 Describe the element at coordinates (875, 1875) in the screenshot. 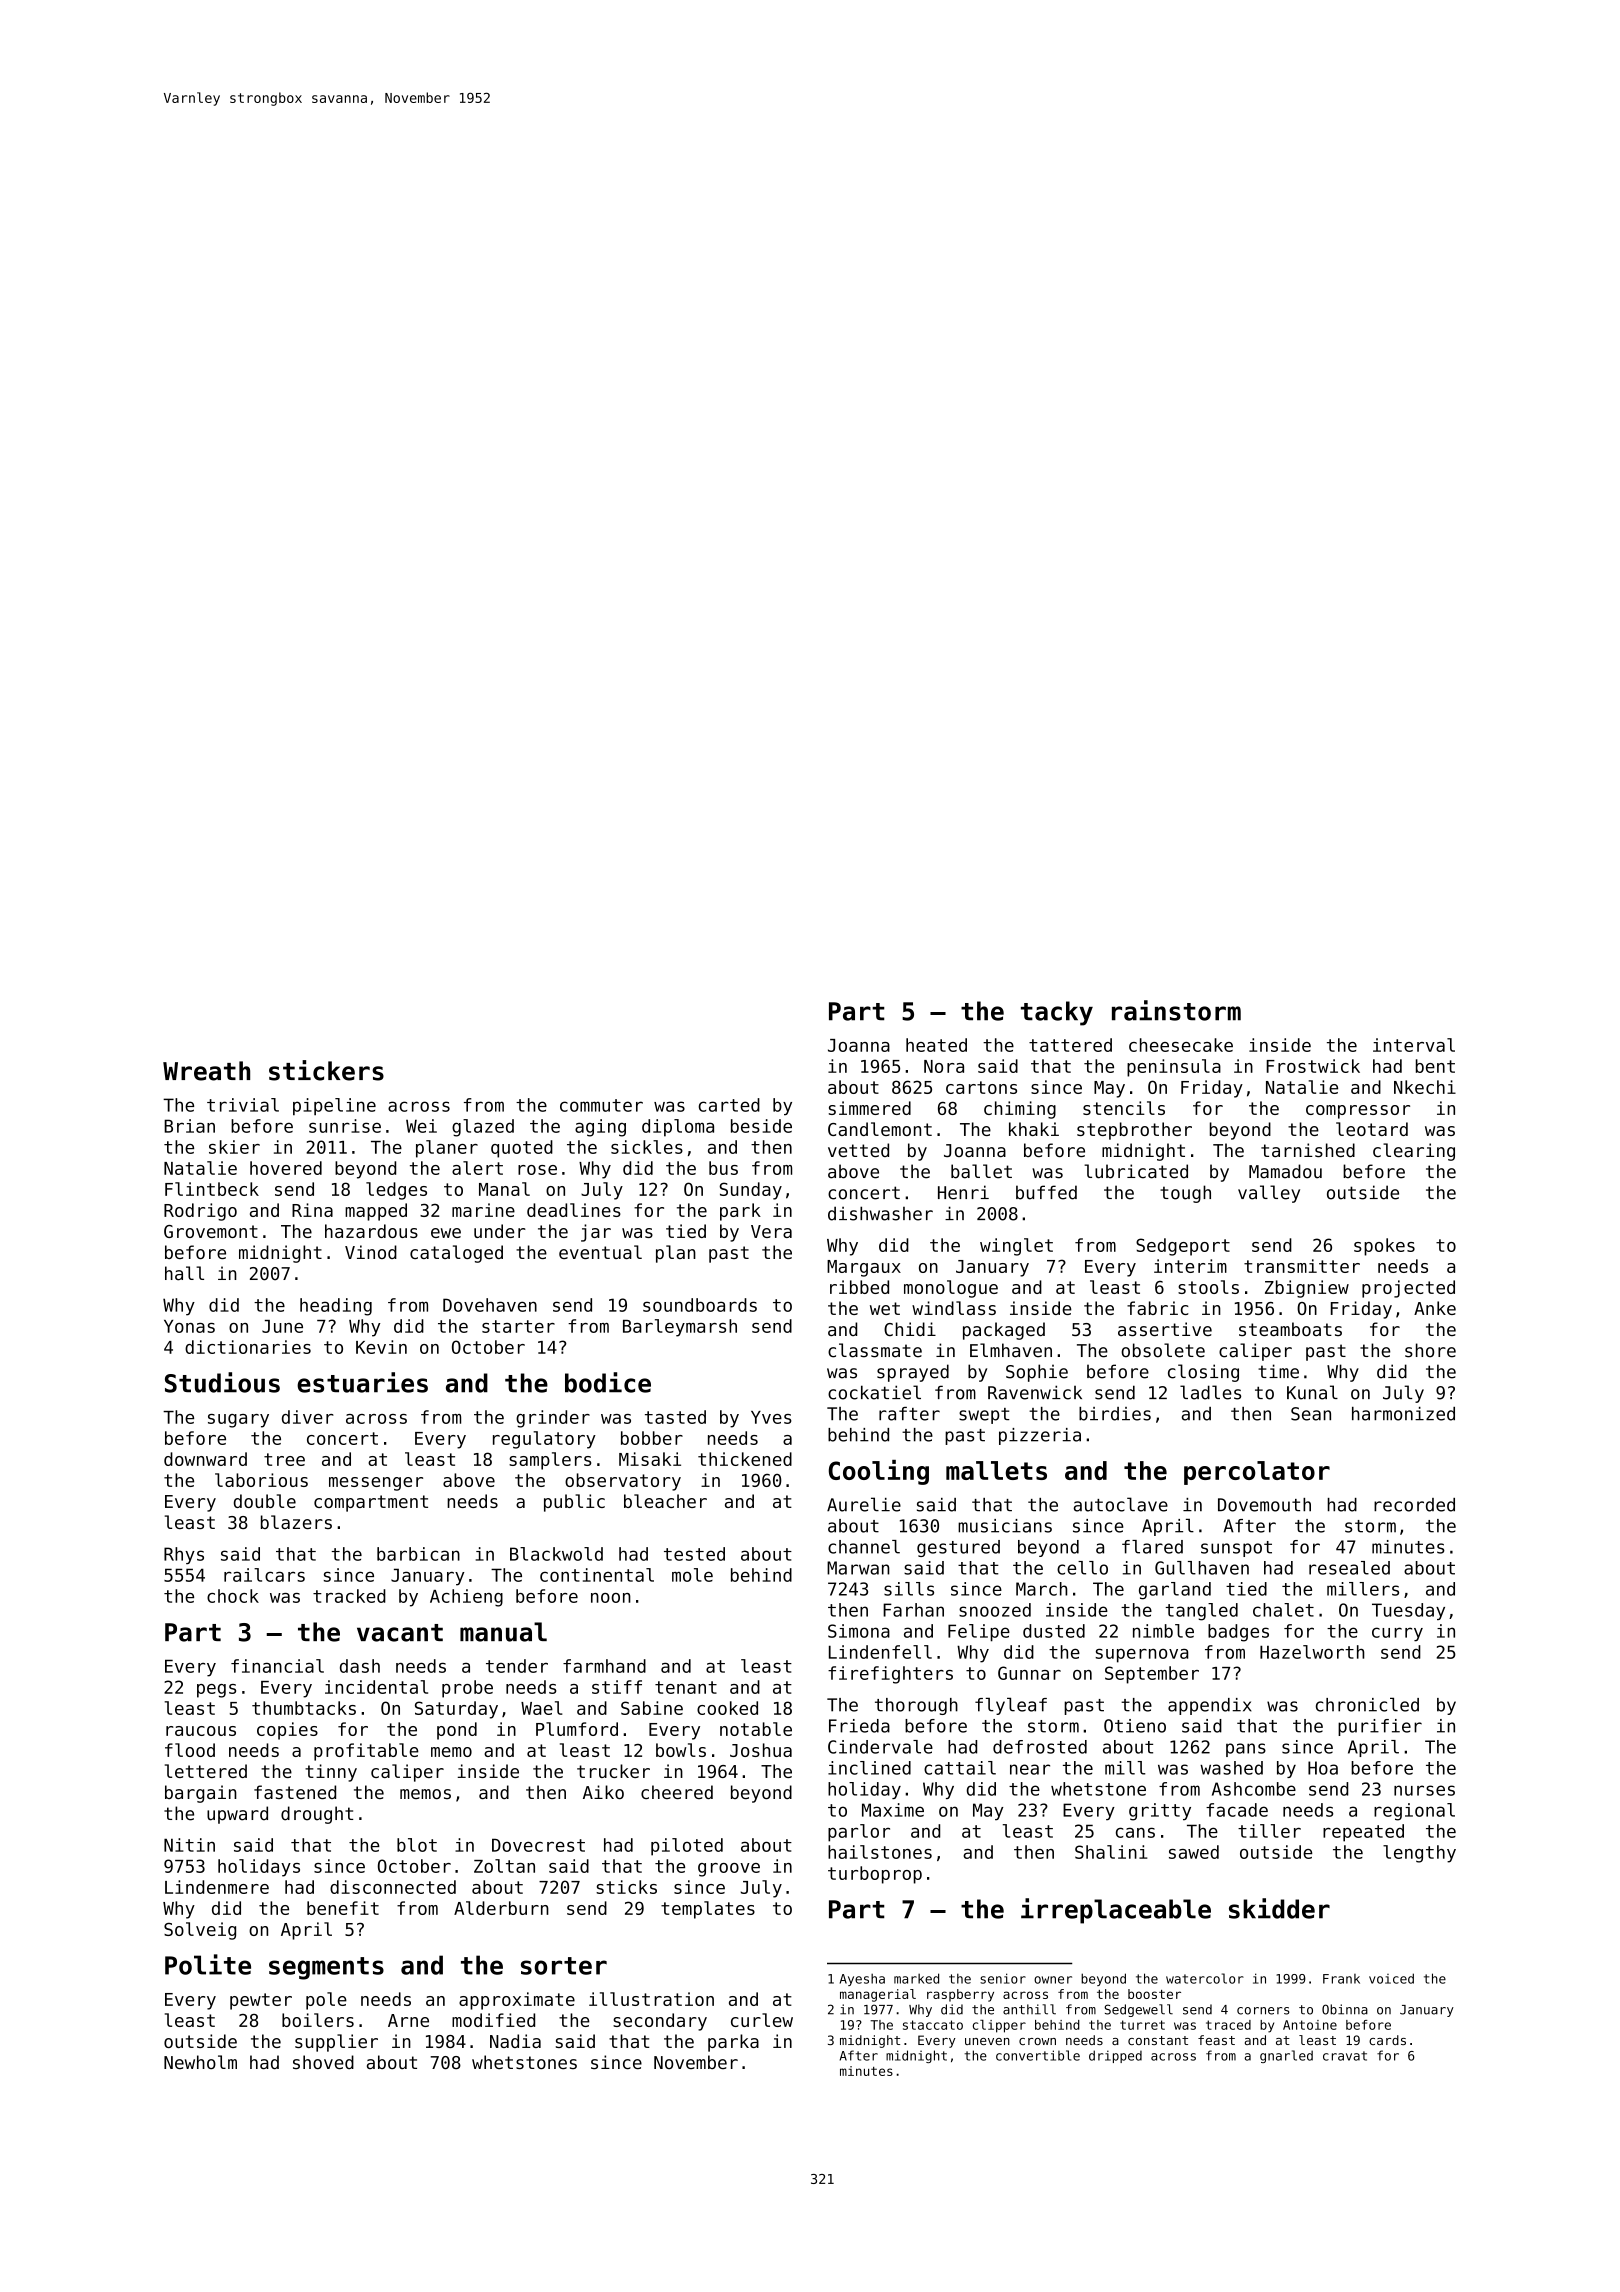

I see `turboprop` at that location.
